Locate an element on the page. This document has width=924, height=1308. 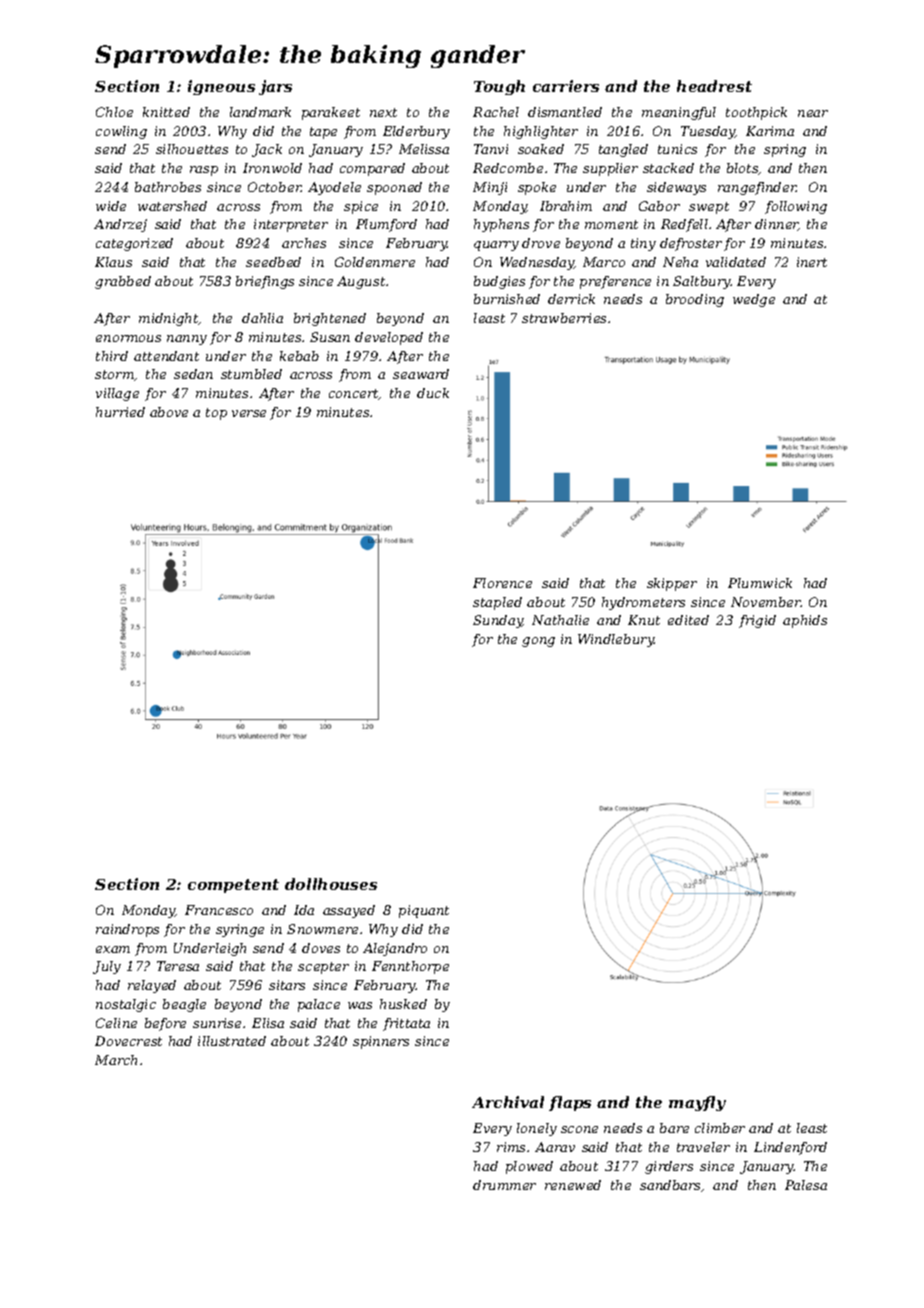
rims is located at coordinates (511, 1147).
